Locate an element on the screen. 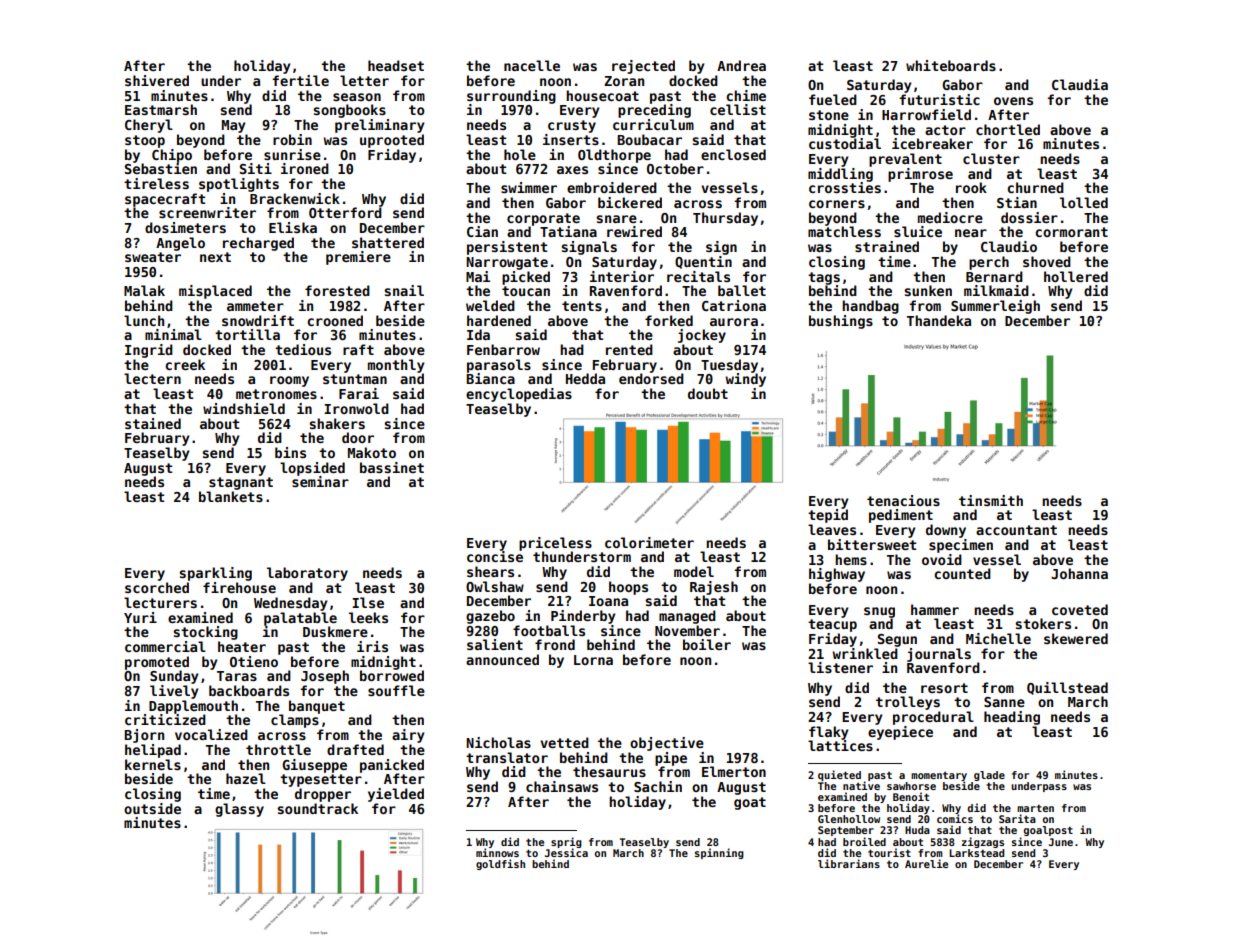 The height and width of the screenshot is (952, 1233). frond is located at coordinates (555, 644).
